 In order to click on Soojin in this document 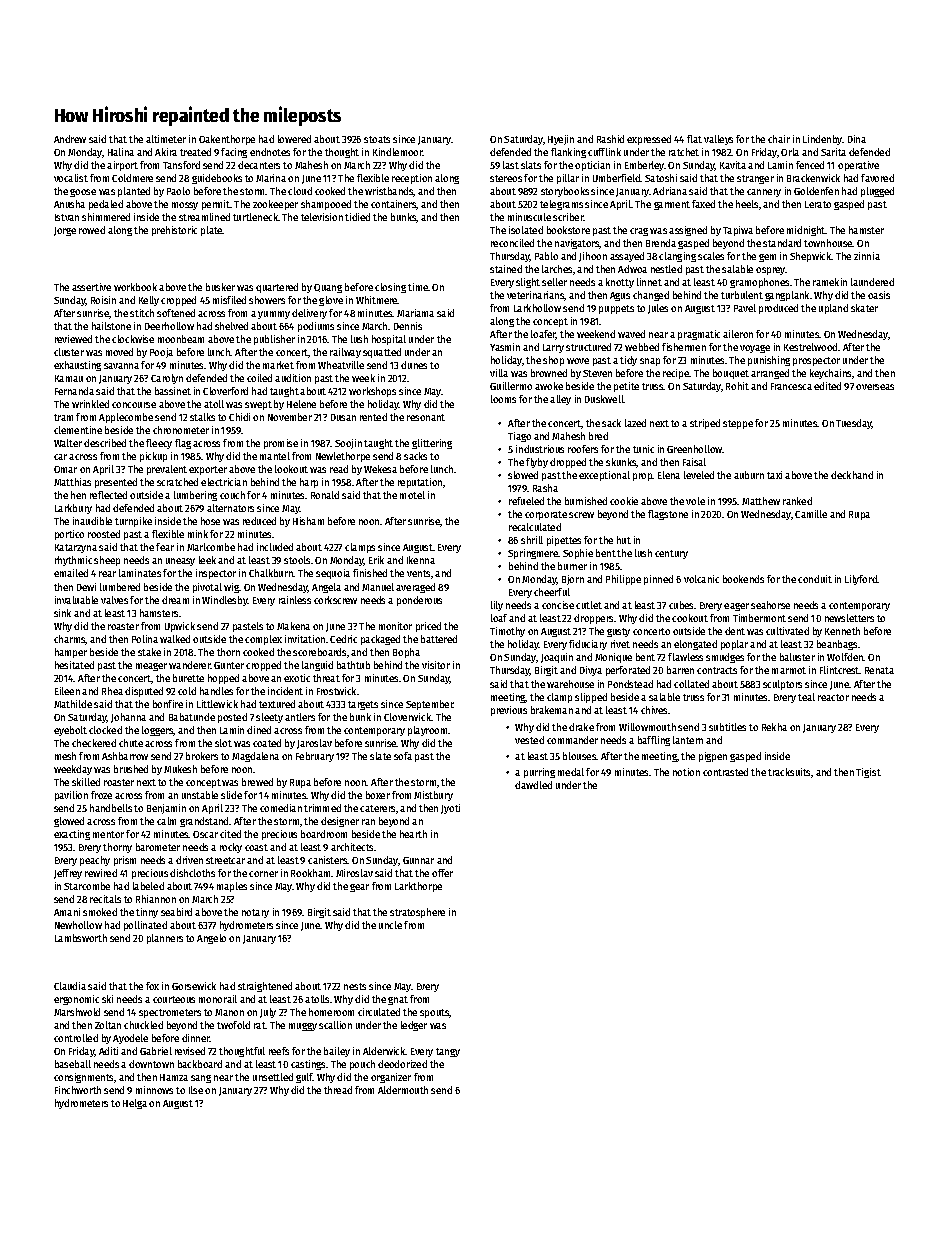, I will do `click(348, 444)`.
